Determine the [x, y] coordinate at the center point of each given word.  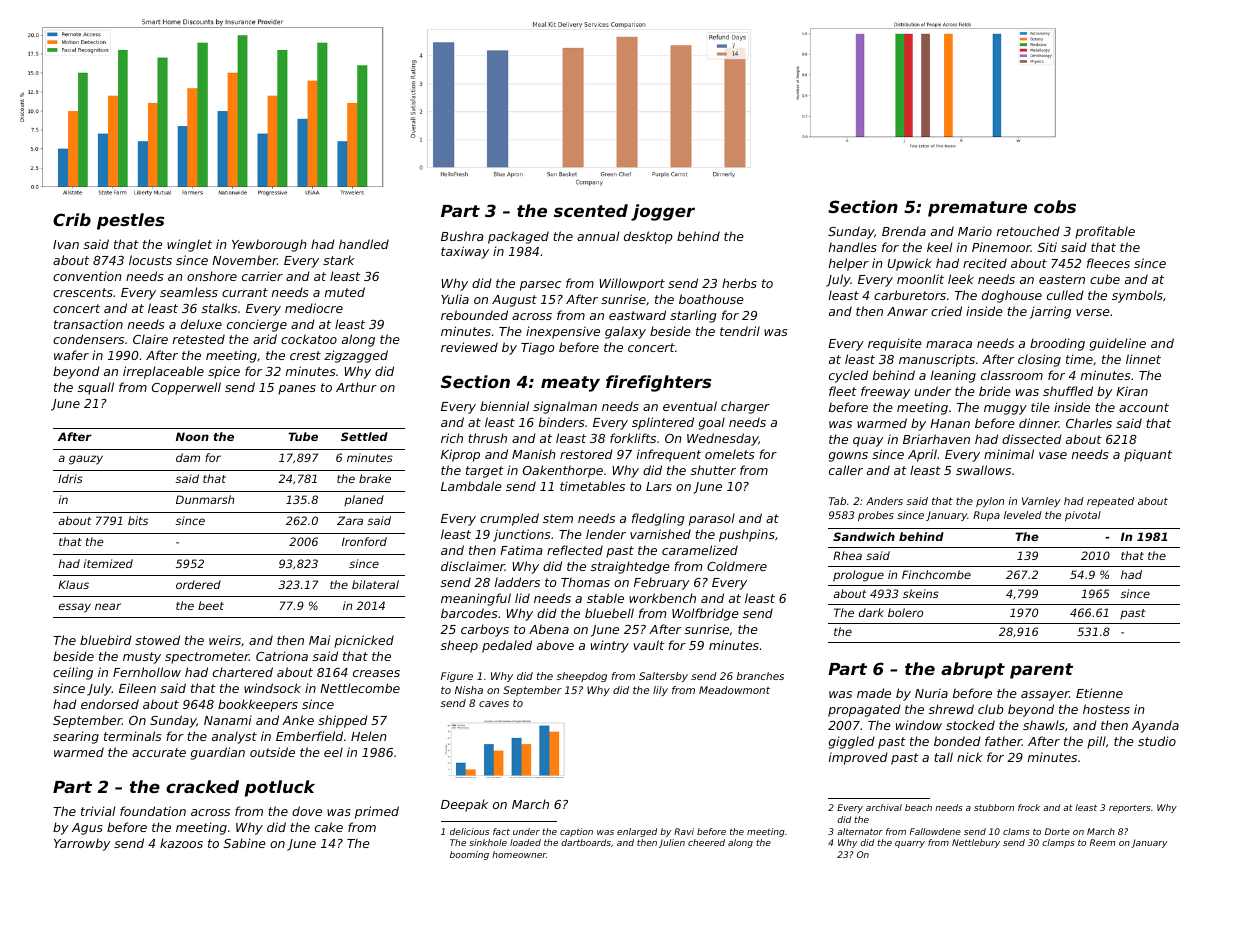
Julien [672, 843]
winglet [189, 245]
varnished [660, 534]
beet [211, 605]
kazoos [181, 843]
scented [591, 210]
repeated [1110, 502]
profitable [1105, 232]
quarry [910, 844]
